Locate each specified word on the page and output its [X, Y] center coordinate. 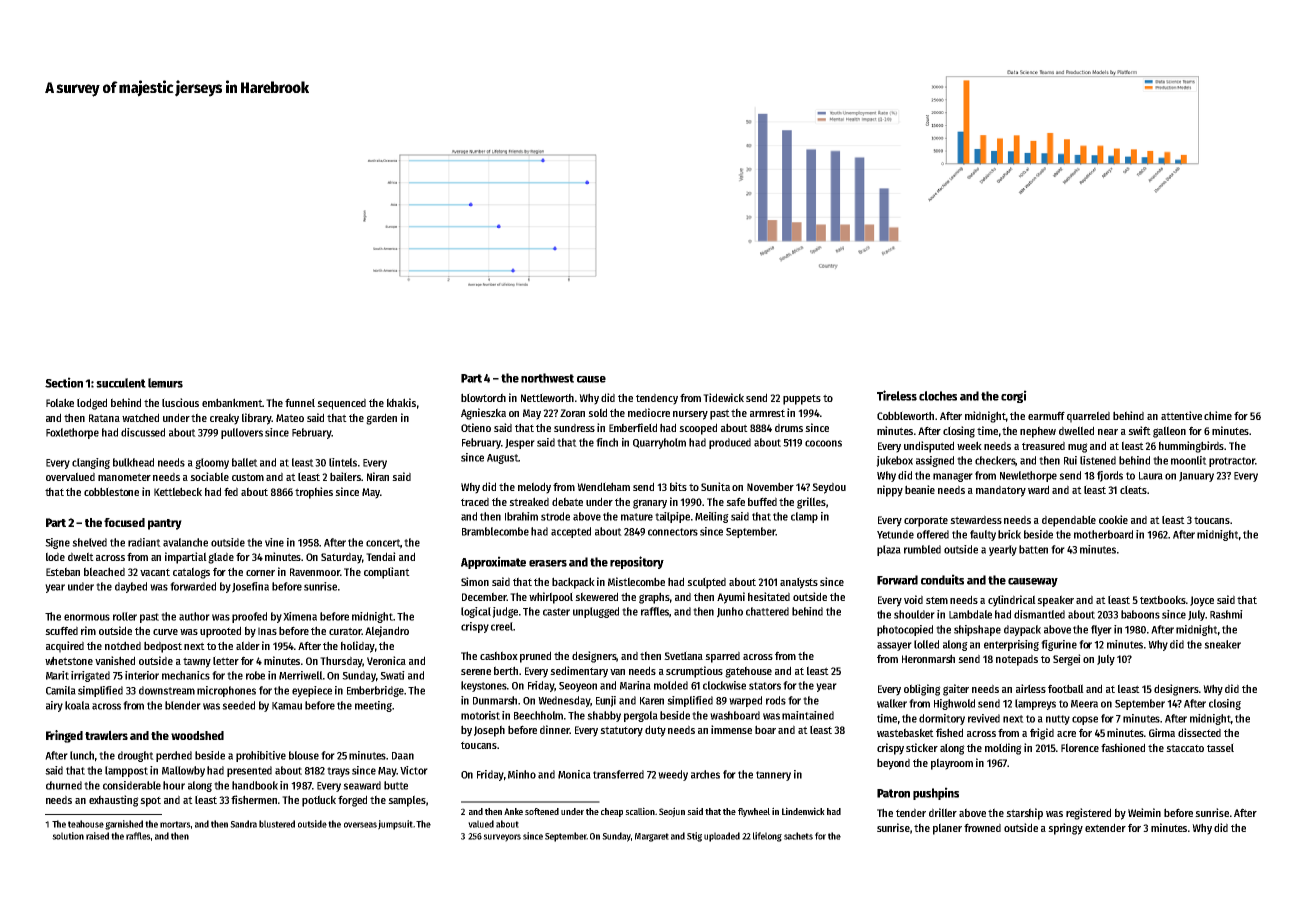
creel [502, 626]
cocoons [823, 443]
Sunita [715, 486]
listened [1098, 460]
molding [1003, 749]
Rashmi [1226, 614]
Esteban [63, 571]
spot [150, 801]
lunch [82, 755]
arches [705, 774]
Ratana [104, 418]
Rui [1070, 460]
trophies [314, 493]
